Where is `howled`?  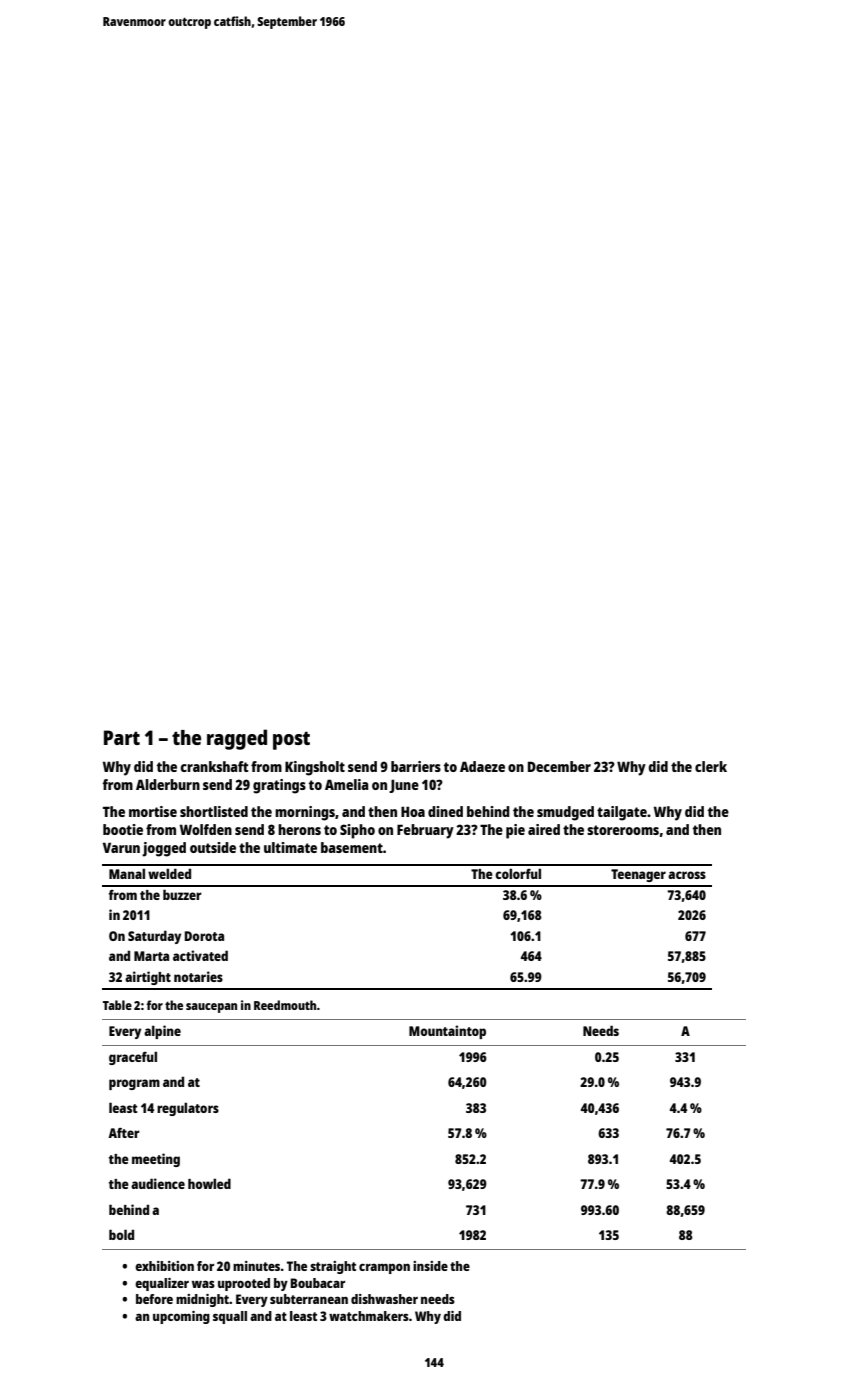
howled is located at coordinates (209, 1183).
